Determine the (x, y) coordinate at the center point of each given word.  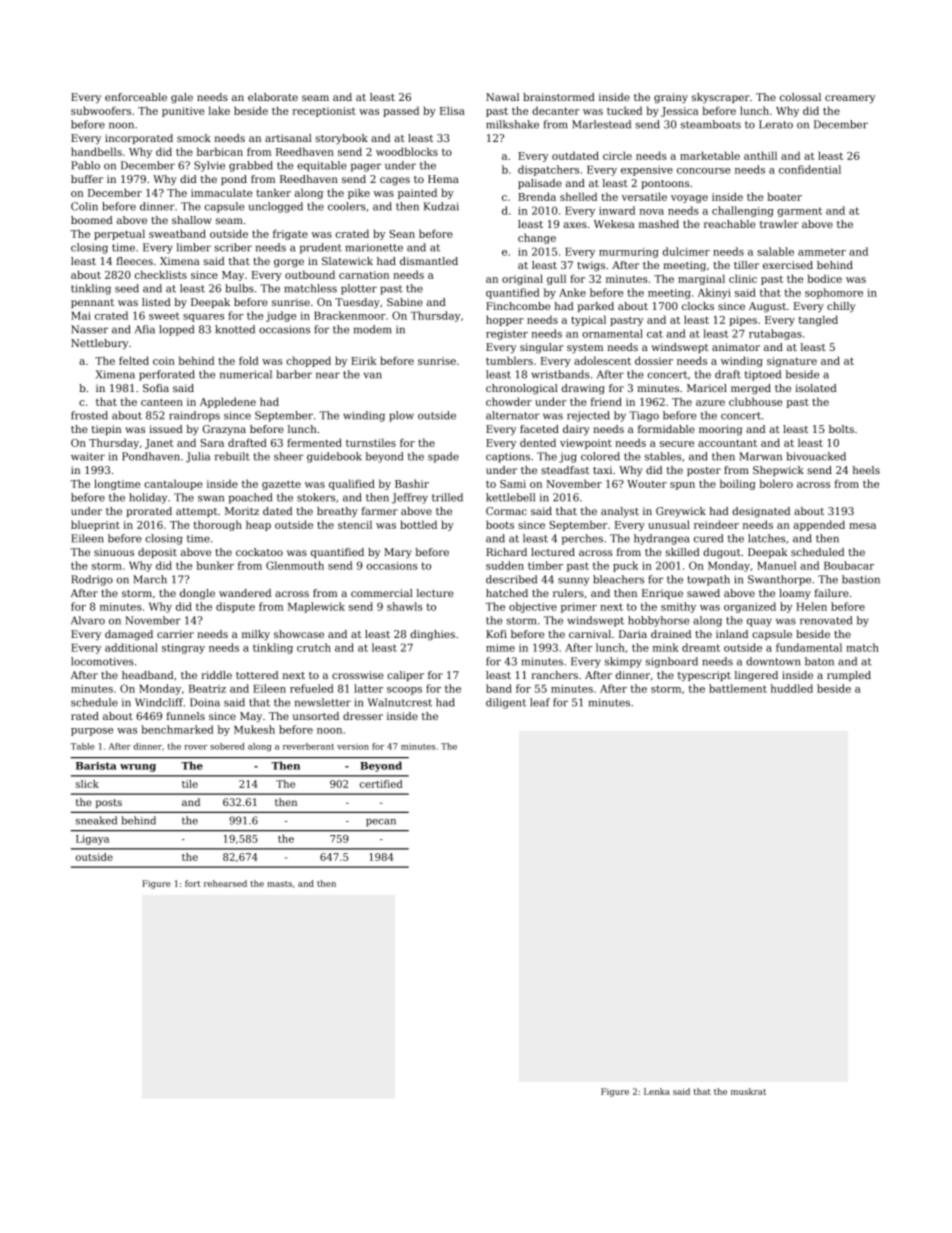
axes (575, 225)
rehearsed (225, 883)
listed (156, 302)
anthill (760, 155)
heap (258, 525)
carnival (590, 634)
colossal (800, 97)
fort (193, 883)
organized (750, 607)
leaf (540, 702)
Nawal (502, 97)
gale (182, 98)
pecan (381, 823)
